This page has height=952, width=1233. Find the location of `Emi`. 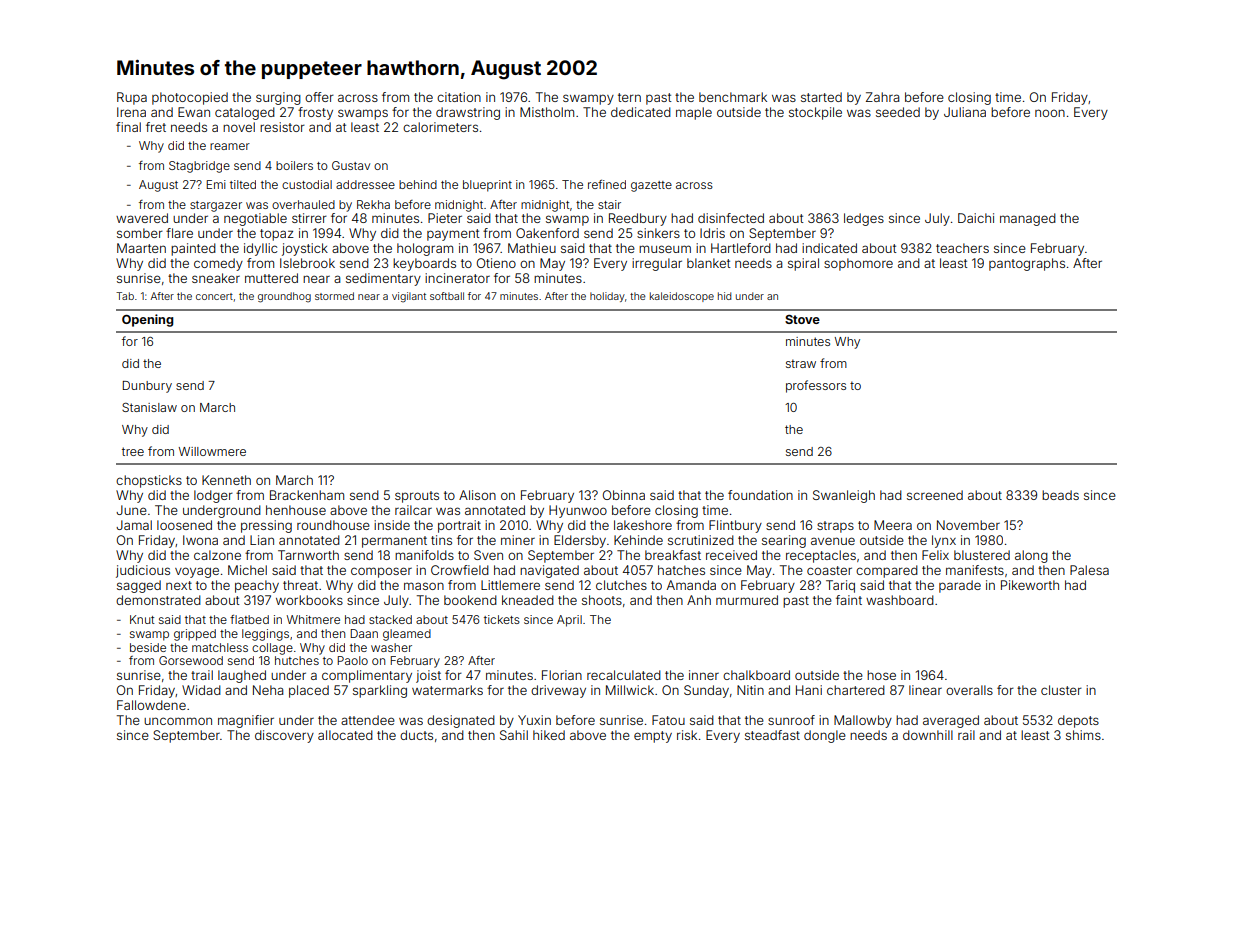

Emi is located at coordinates (216, 184).
